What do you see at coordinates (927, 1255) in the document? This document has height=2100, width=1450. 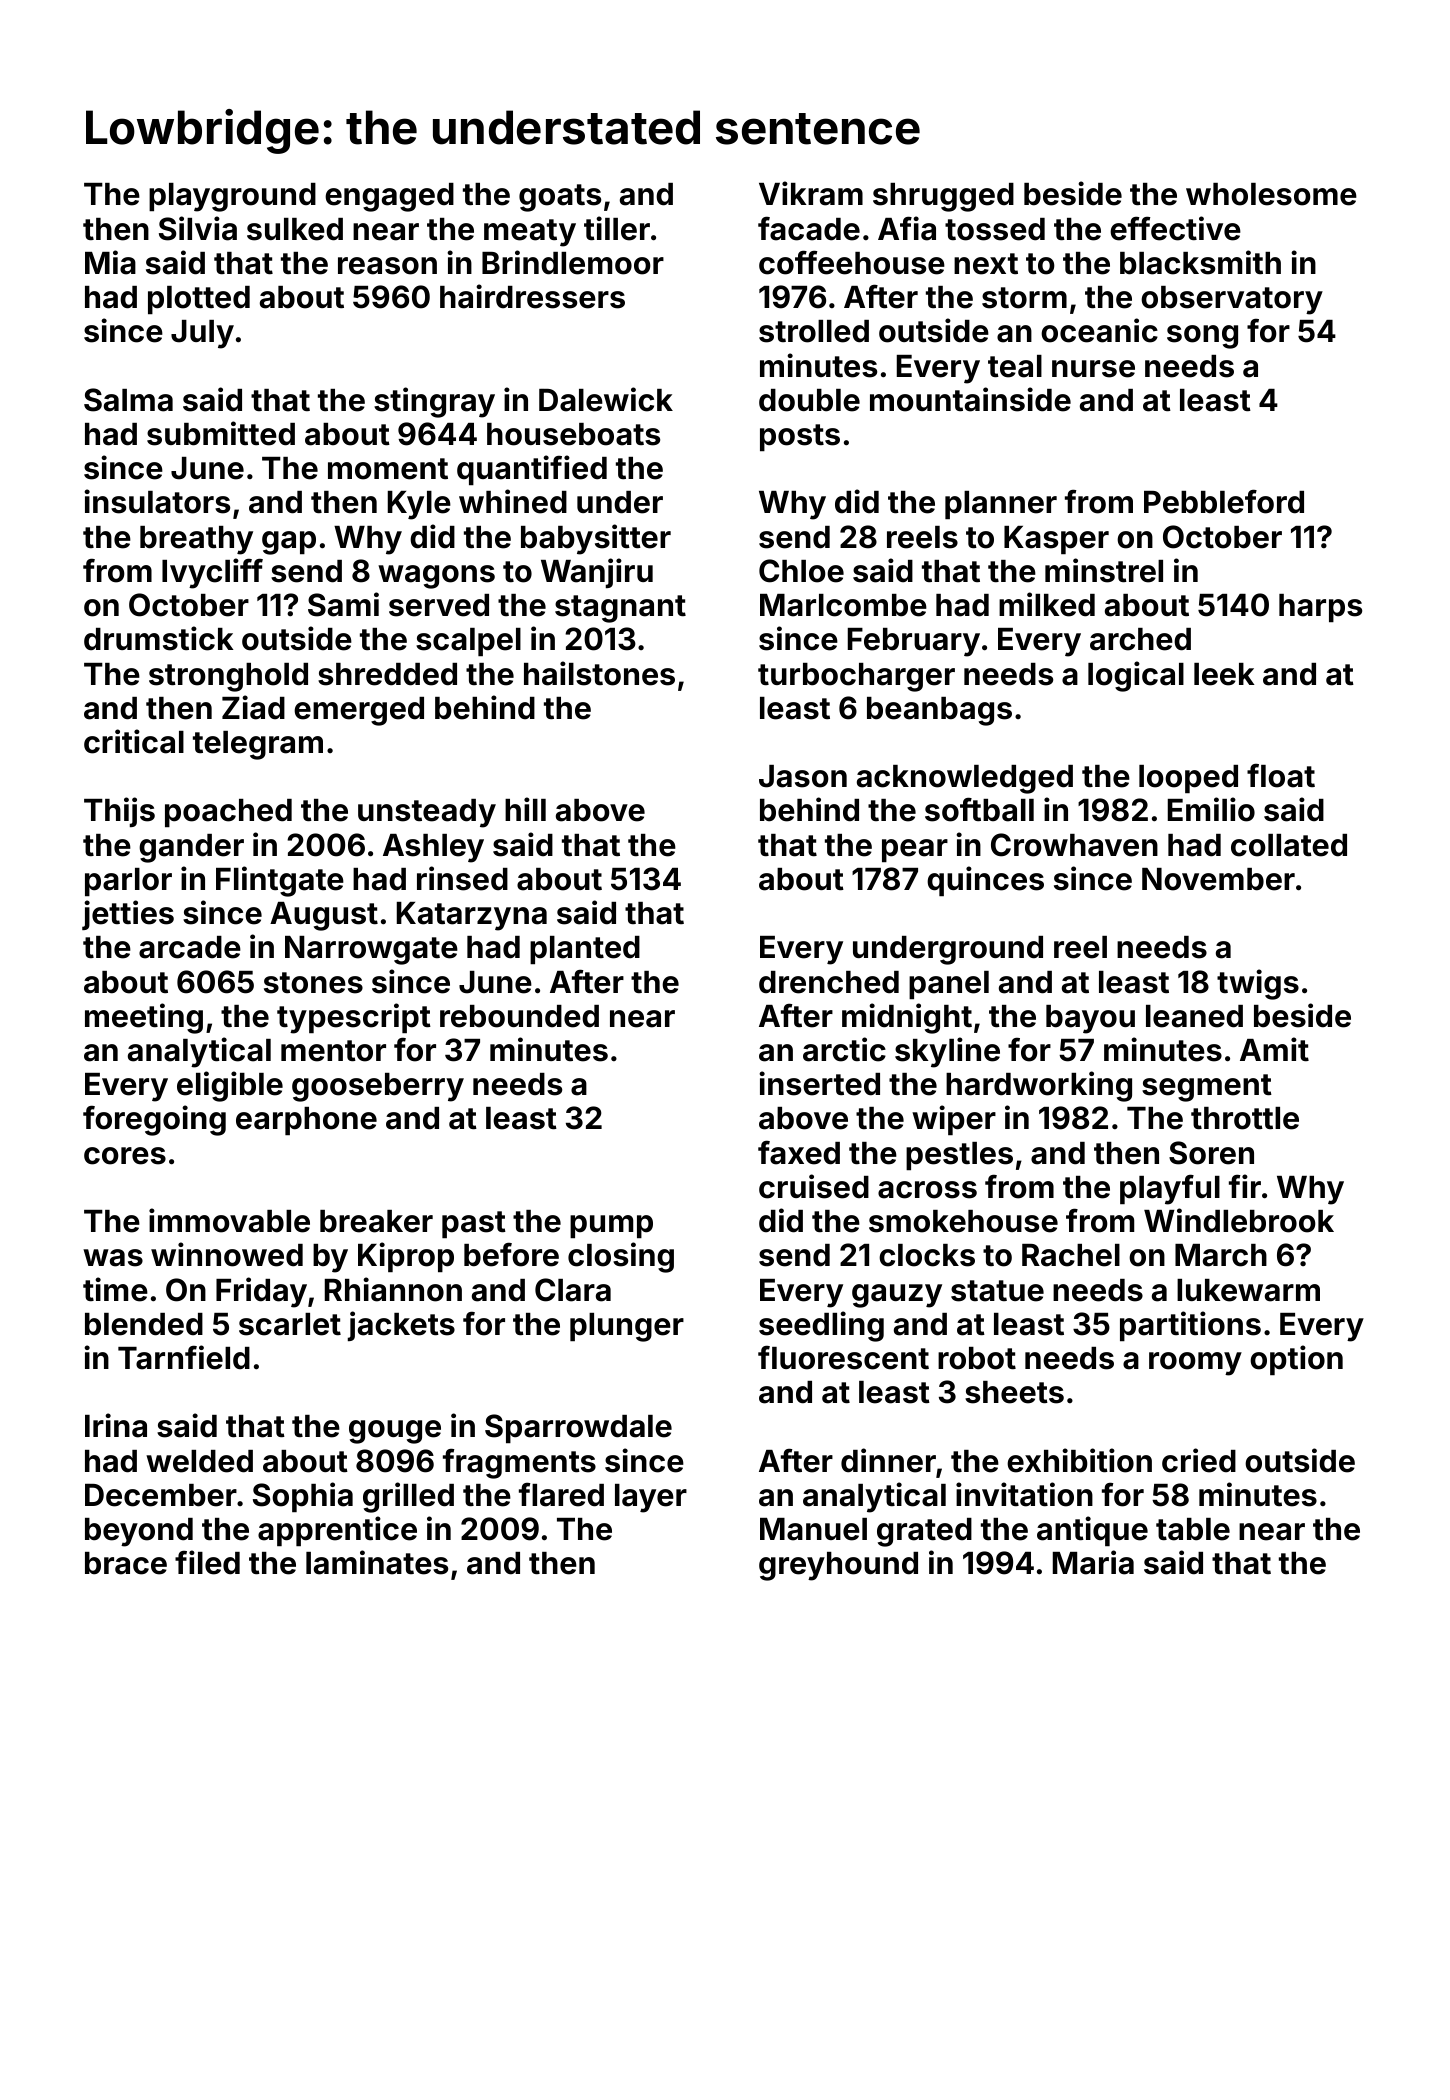 I see `clocks` at bounding box center [927, 1255].
